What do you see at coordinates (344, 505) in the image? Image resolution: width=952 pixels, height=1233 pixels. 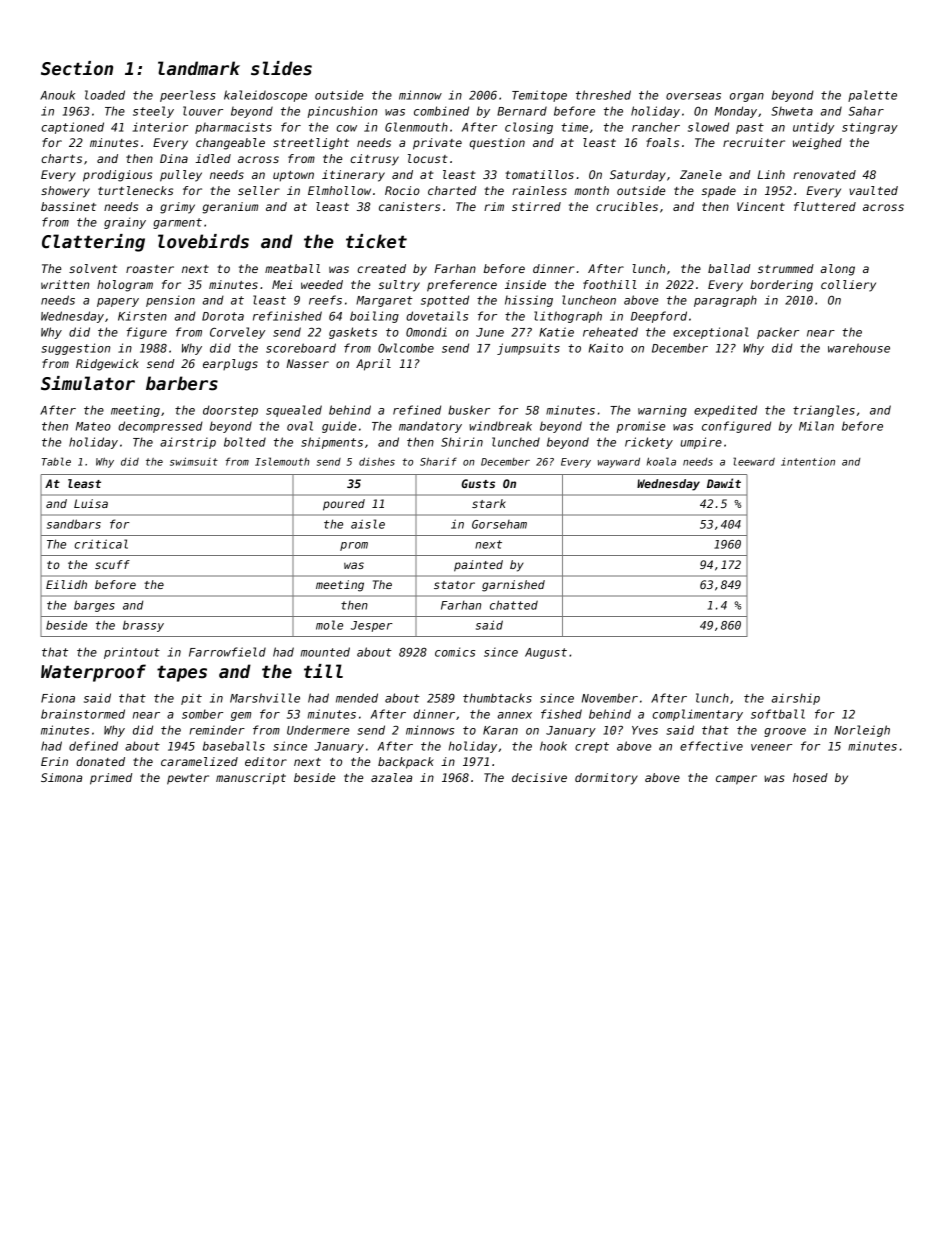 I see `poured` at bounding box center [344, 505].
